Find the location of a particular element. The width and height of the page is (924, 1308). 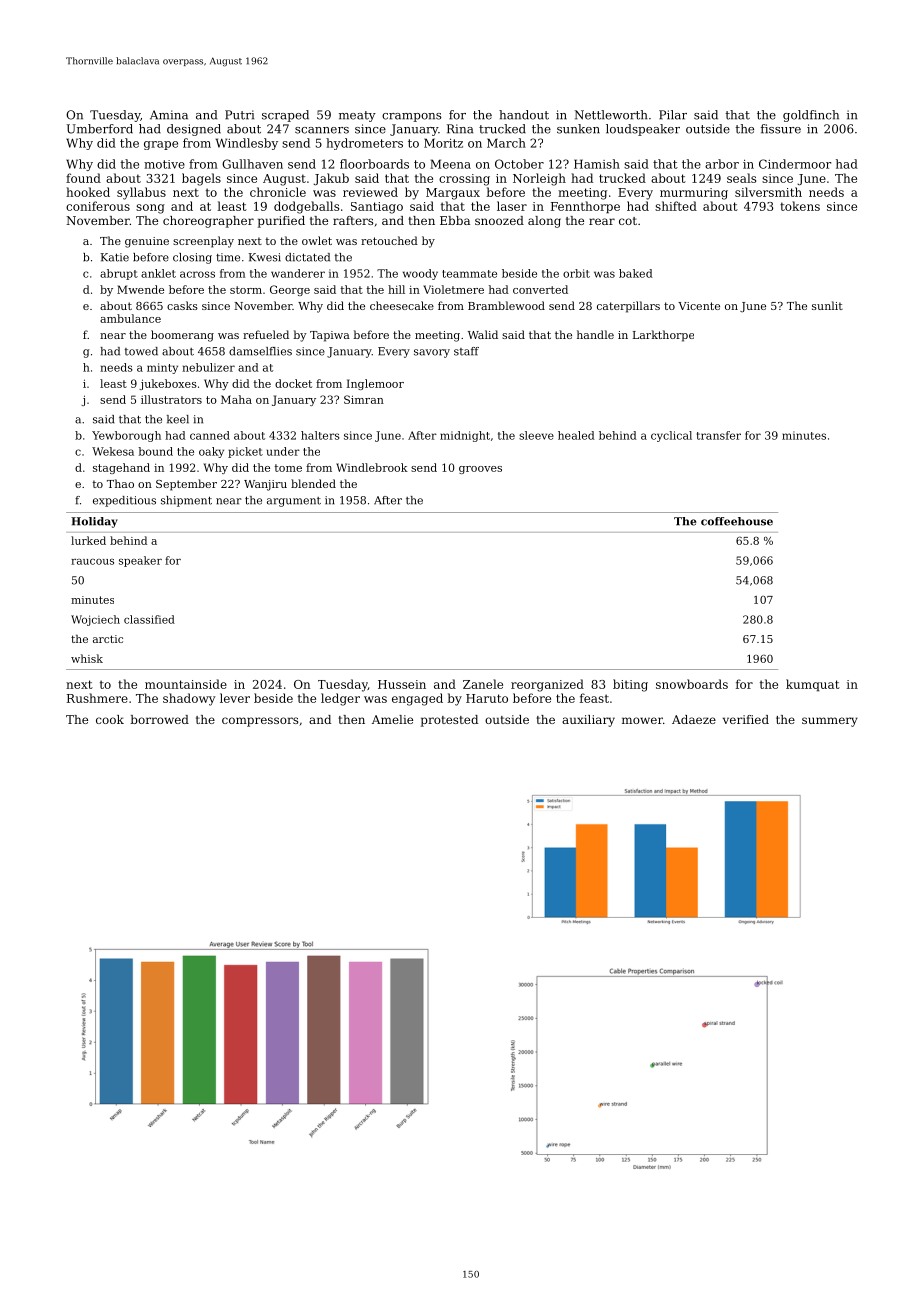

meaty is located at coordinates (357, 116).
